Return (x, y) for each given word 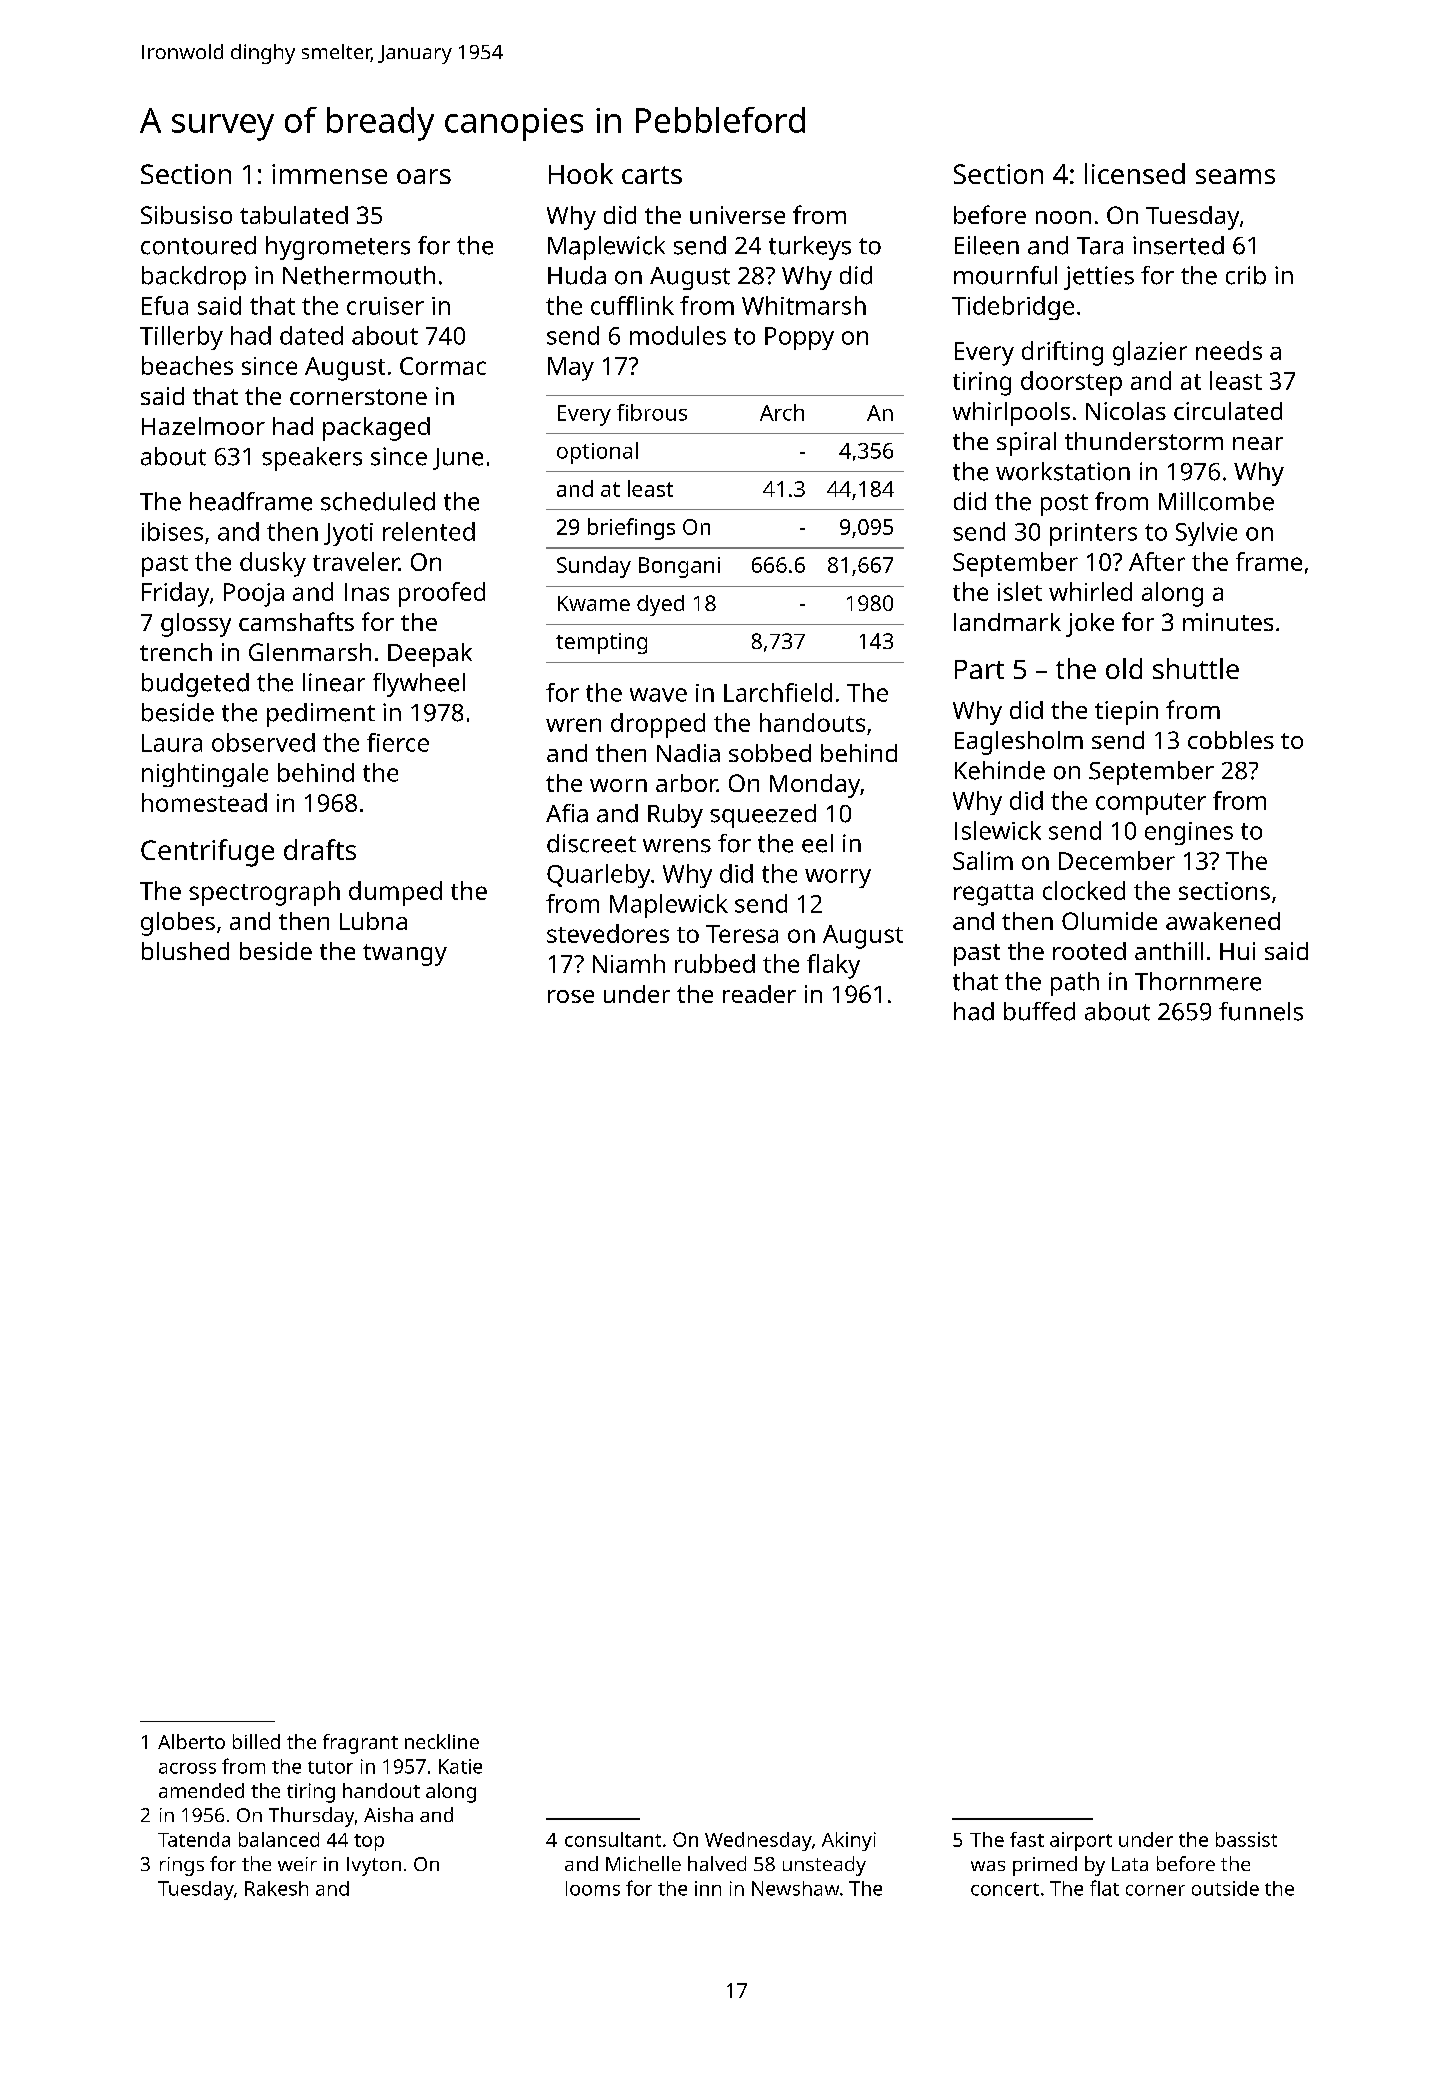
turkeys (810, 248)
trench (176, 652)
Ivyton (374, 1866)
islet (1020, 591)
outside (1225, 1888)
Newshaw (795, 1888)
